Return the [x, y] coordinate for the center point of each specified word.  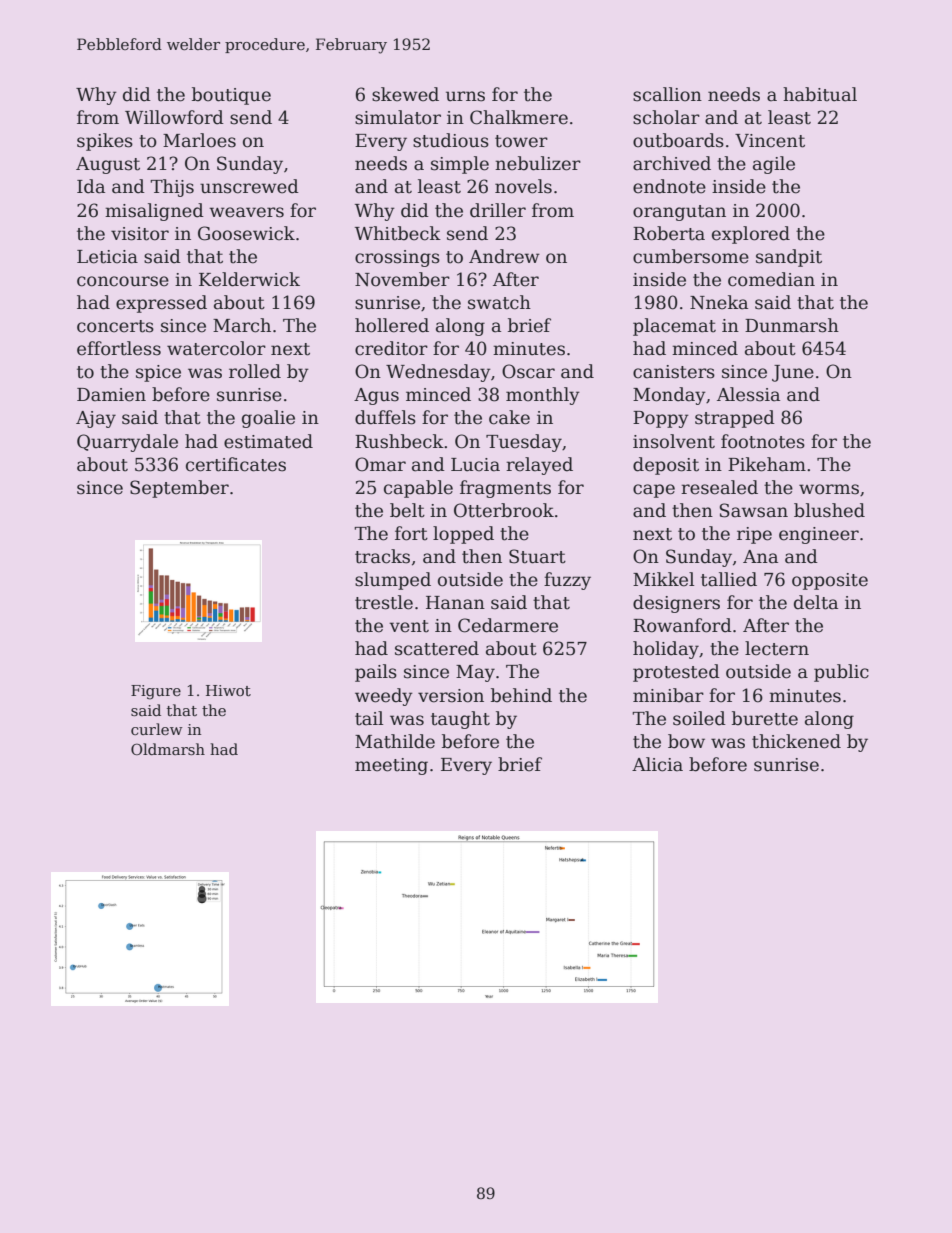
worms [829, 489]
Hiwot [228, 690]
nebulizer [538, 163]
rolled [255, 371]
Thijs [172, 188]
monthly [543, 396]
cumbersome [691, 256]
